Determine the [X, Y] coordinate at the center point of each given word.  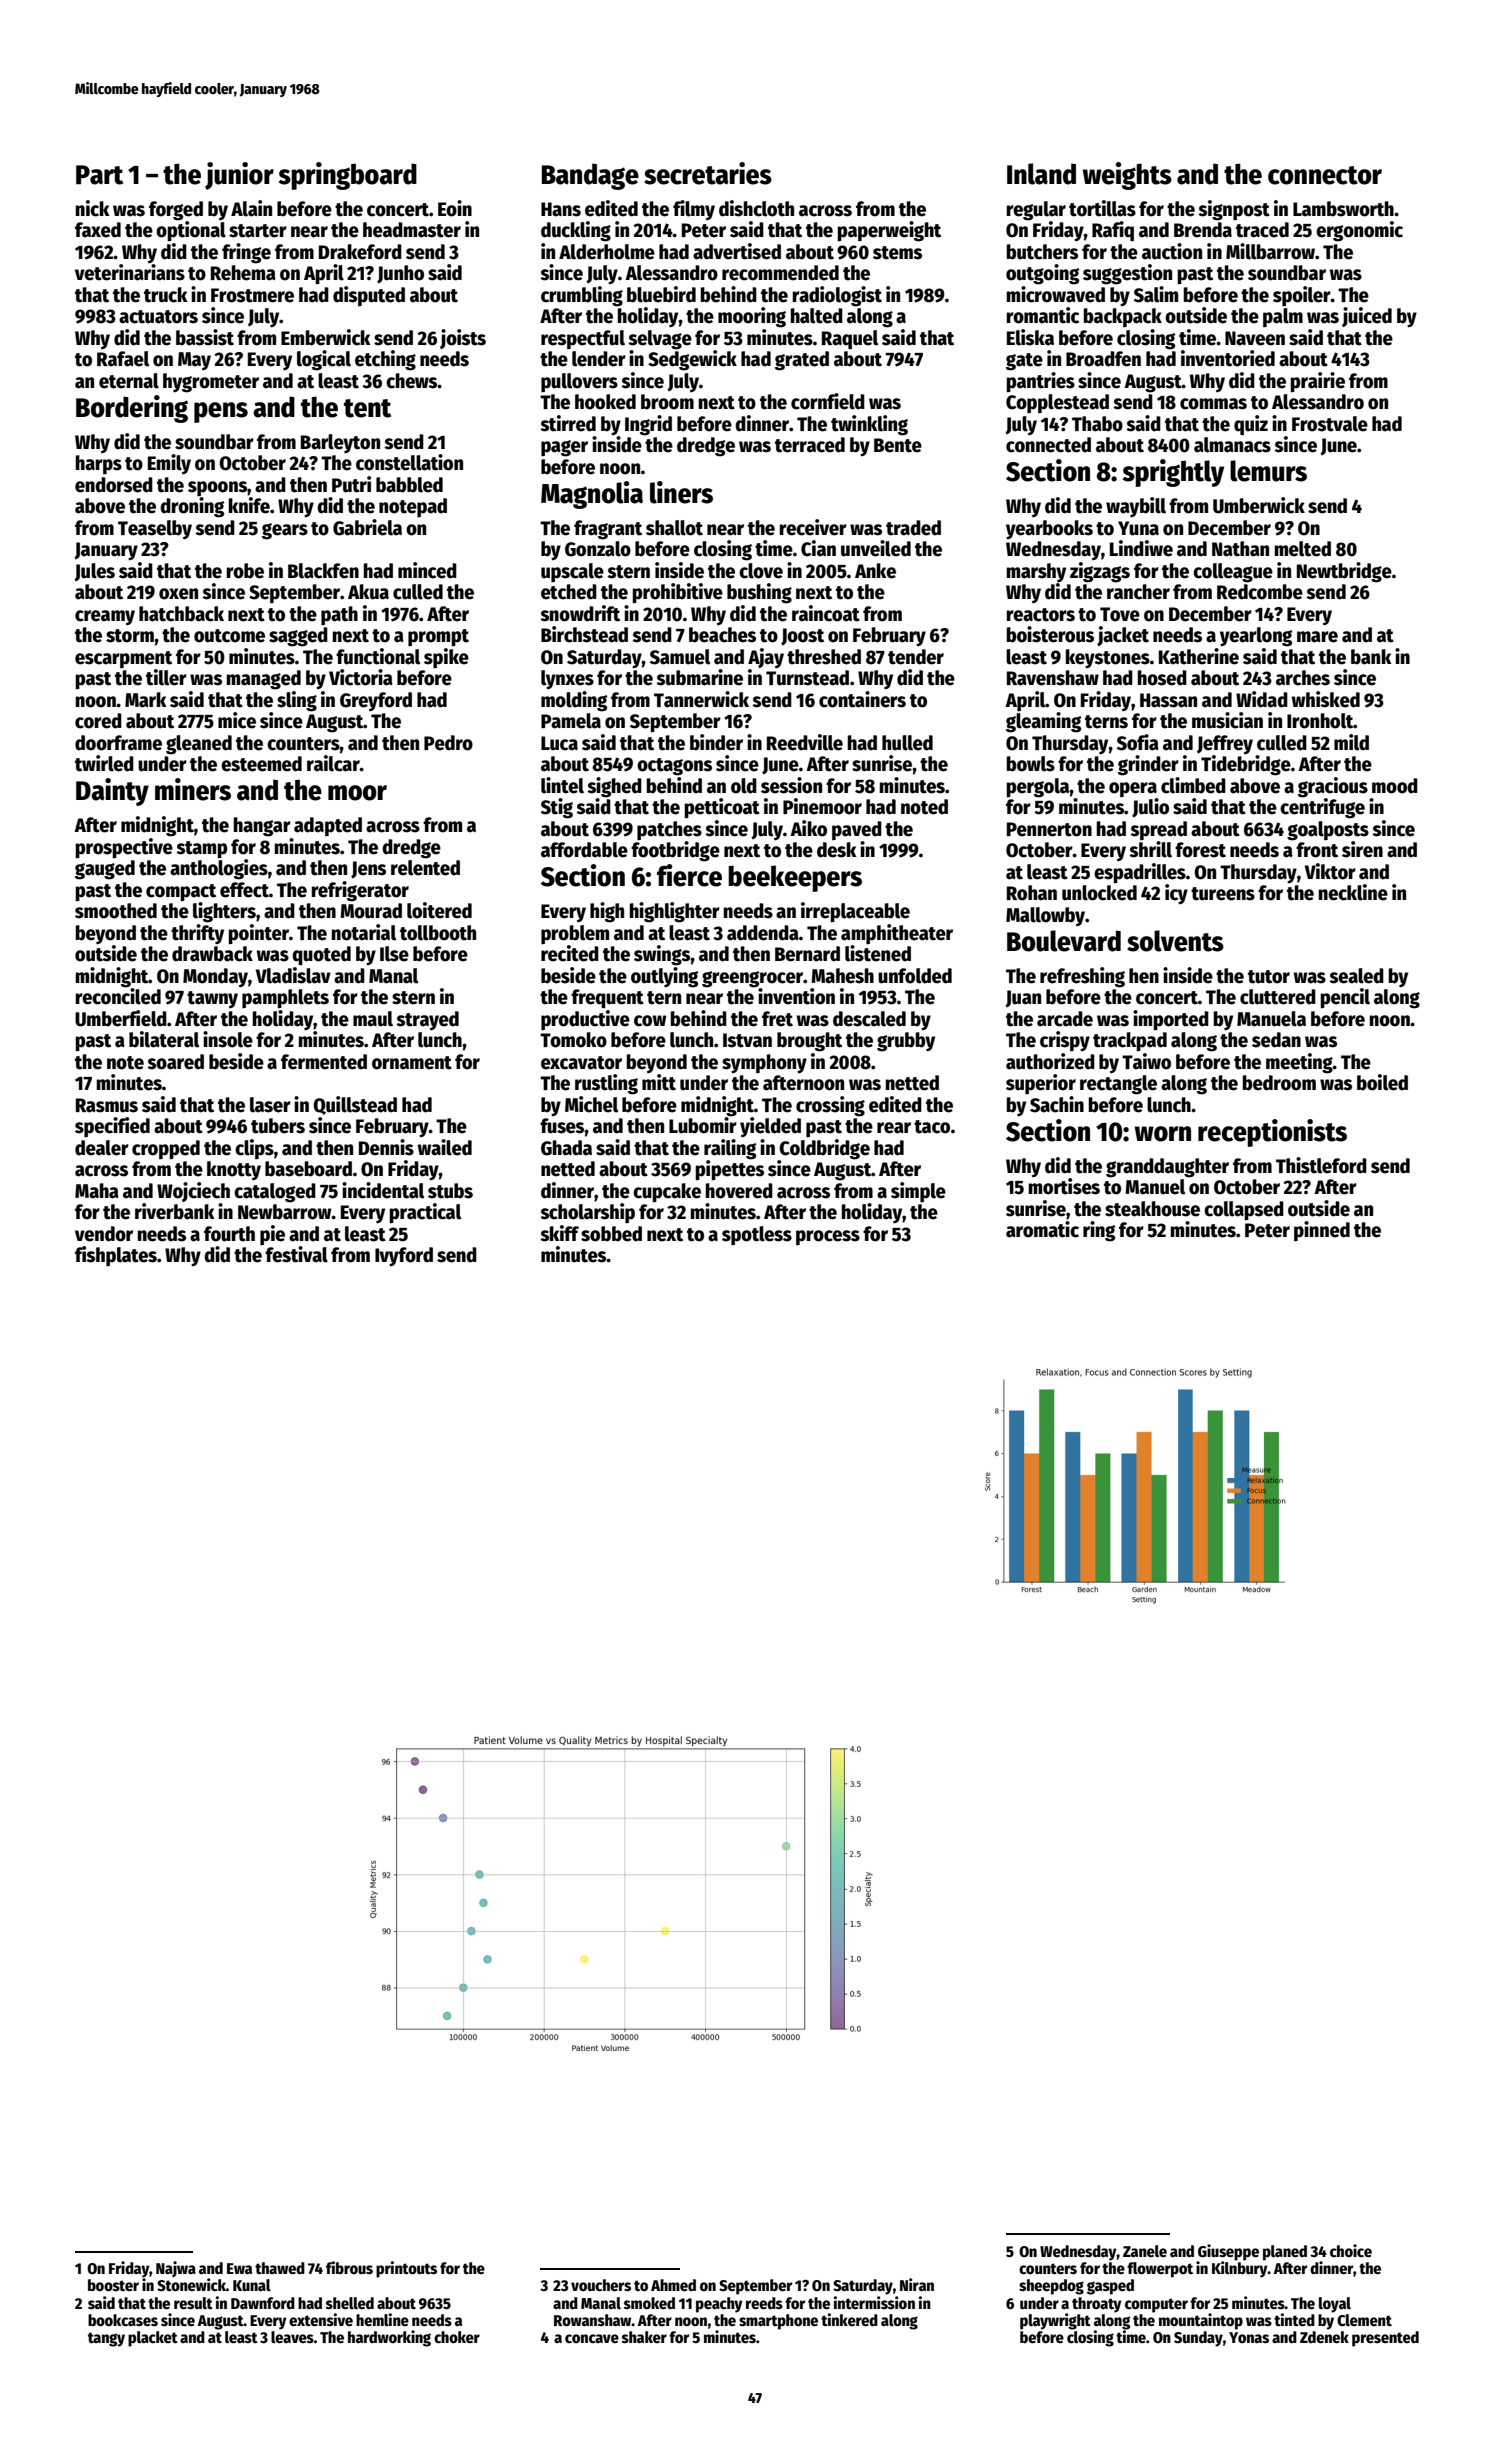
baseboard [308, 1169]
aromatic [1042, 1229]
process [828, 1237]
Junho [400, 274]
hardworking [389, 2338]
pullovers [579, 382]
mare [1317, 637]
